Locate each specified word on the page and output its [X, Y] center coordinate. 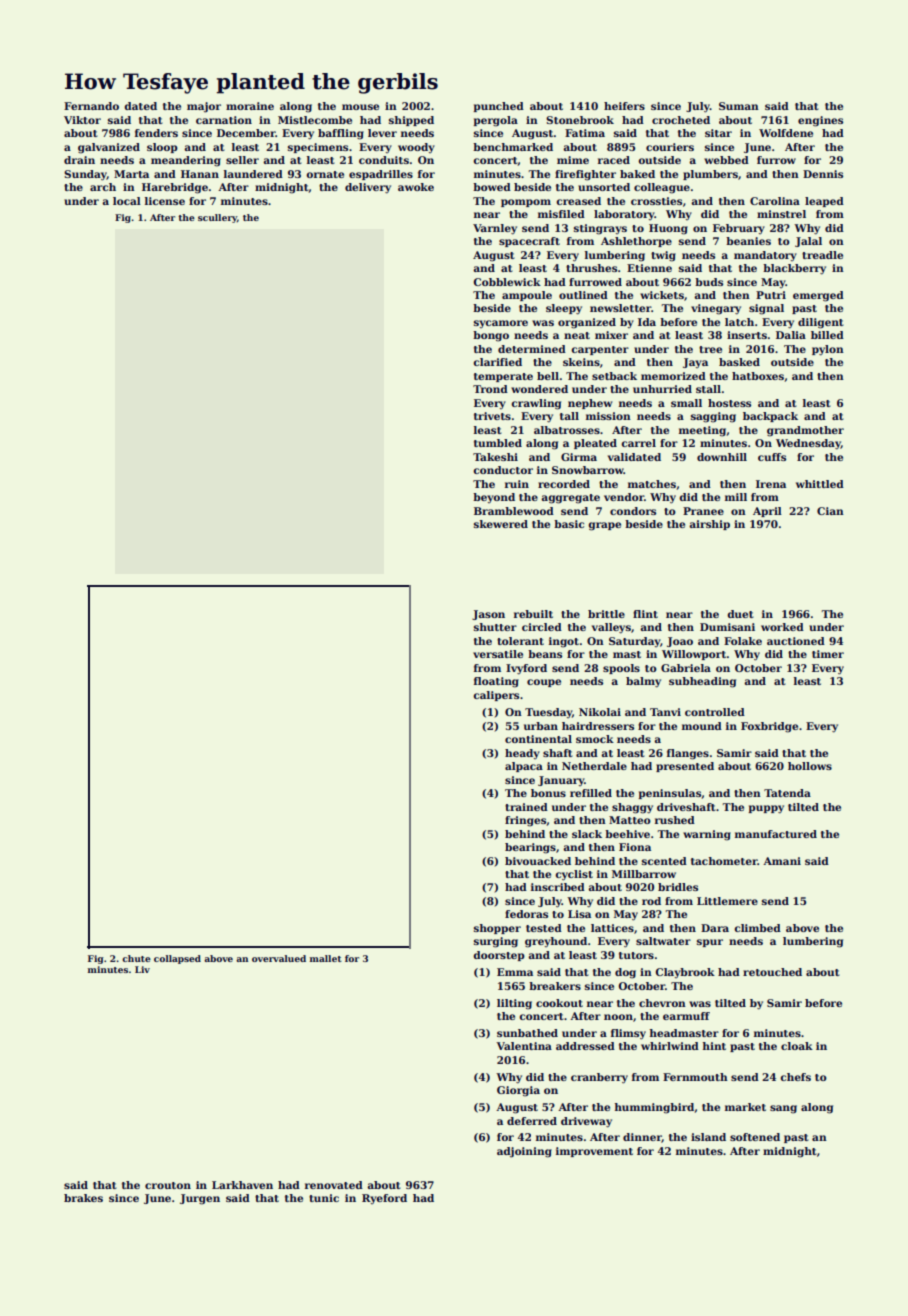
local [127, 201]
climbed [757, 928]
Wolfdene [786, 133]
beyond [494, 498]
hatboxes [758, 376]
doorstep [499, 956]
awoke [416, 187]
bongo [491, 336]
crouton [168, 1185]
